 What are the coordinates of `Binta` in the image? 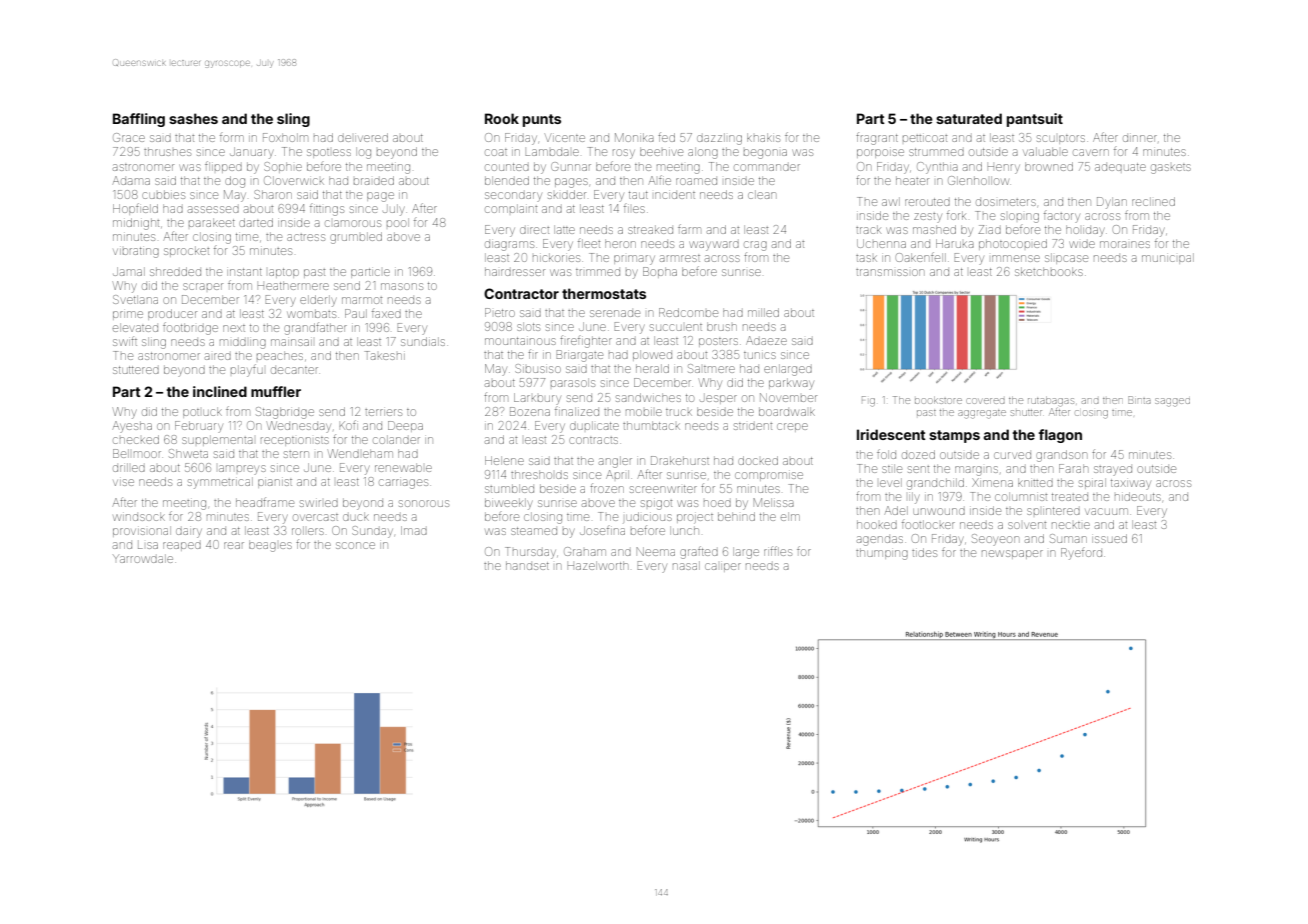 It's located at (1139, 400).
